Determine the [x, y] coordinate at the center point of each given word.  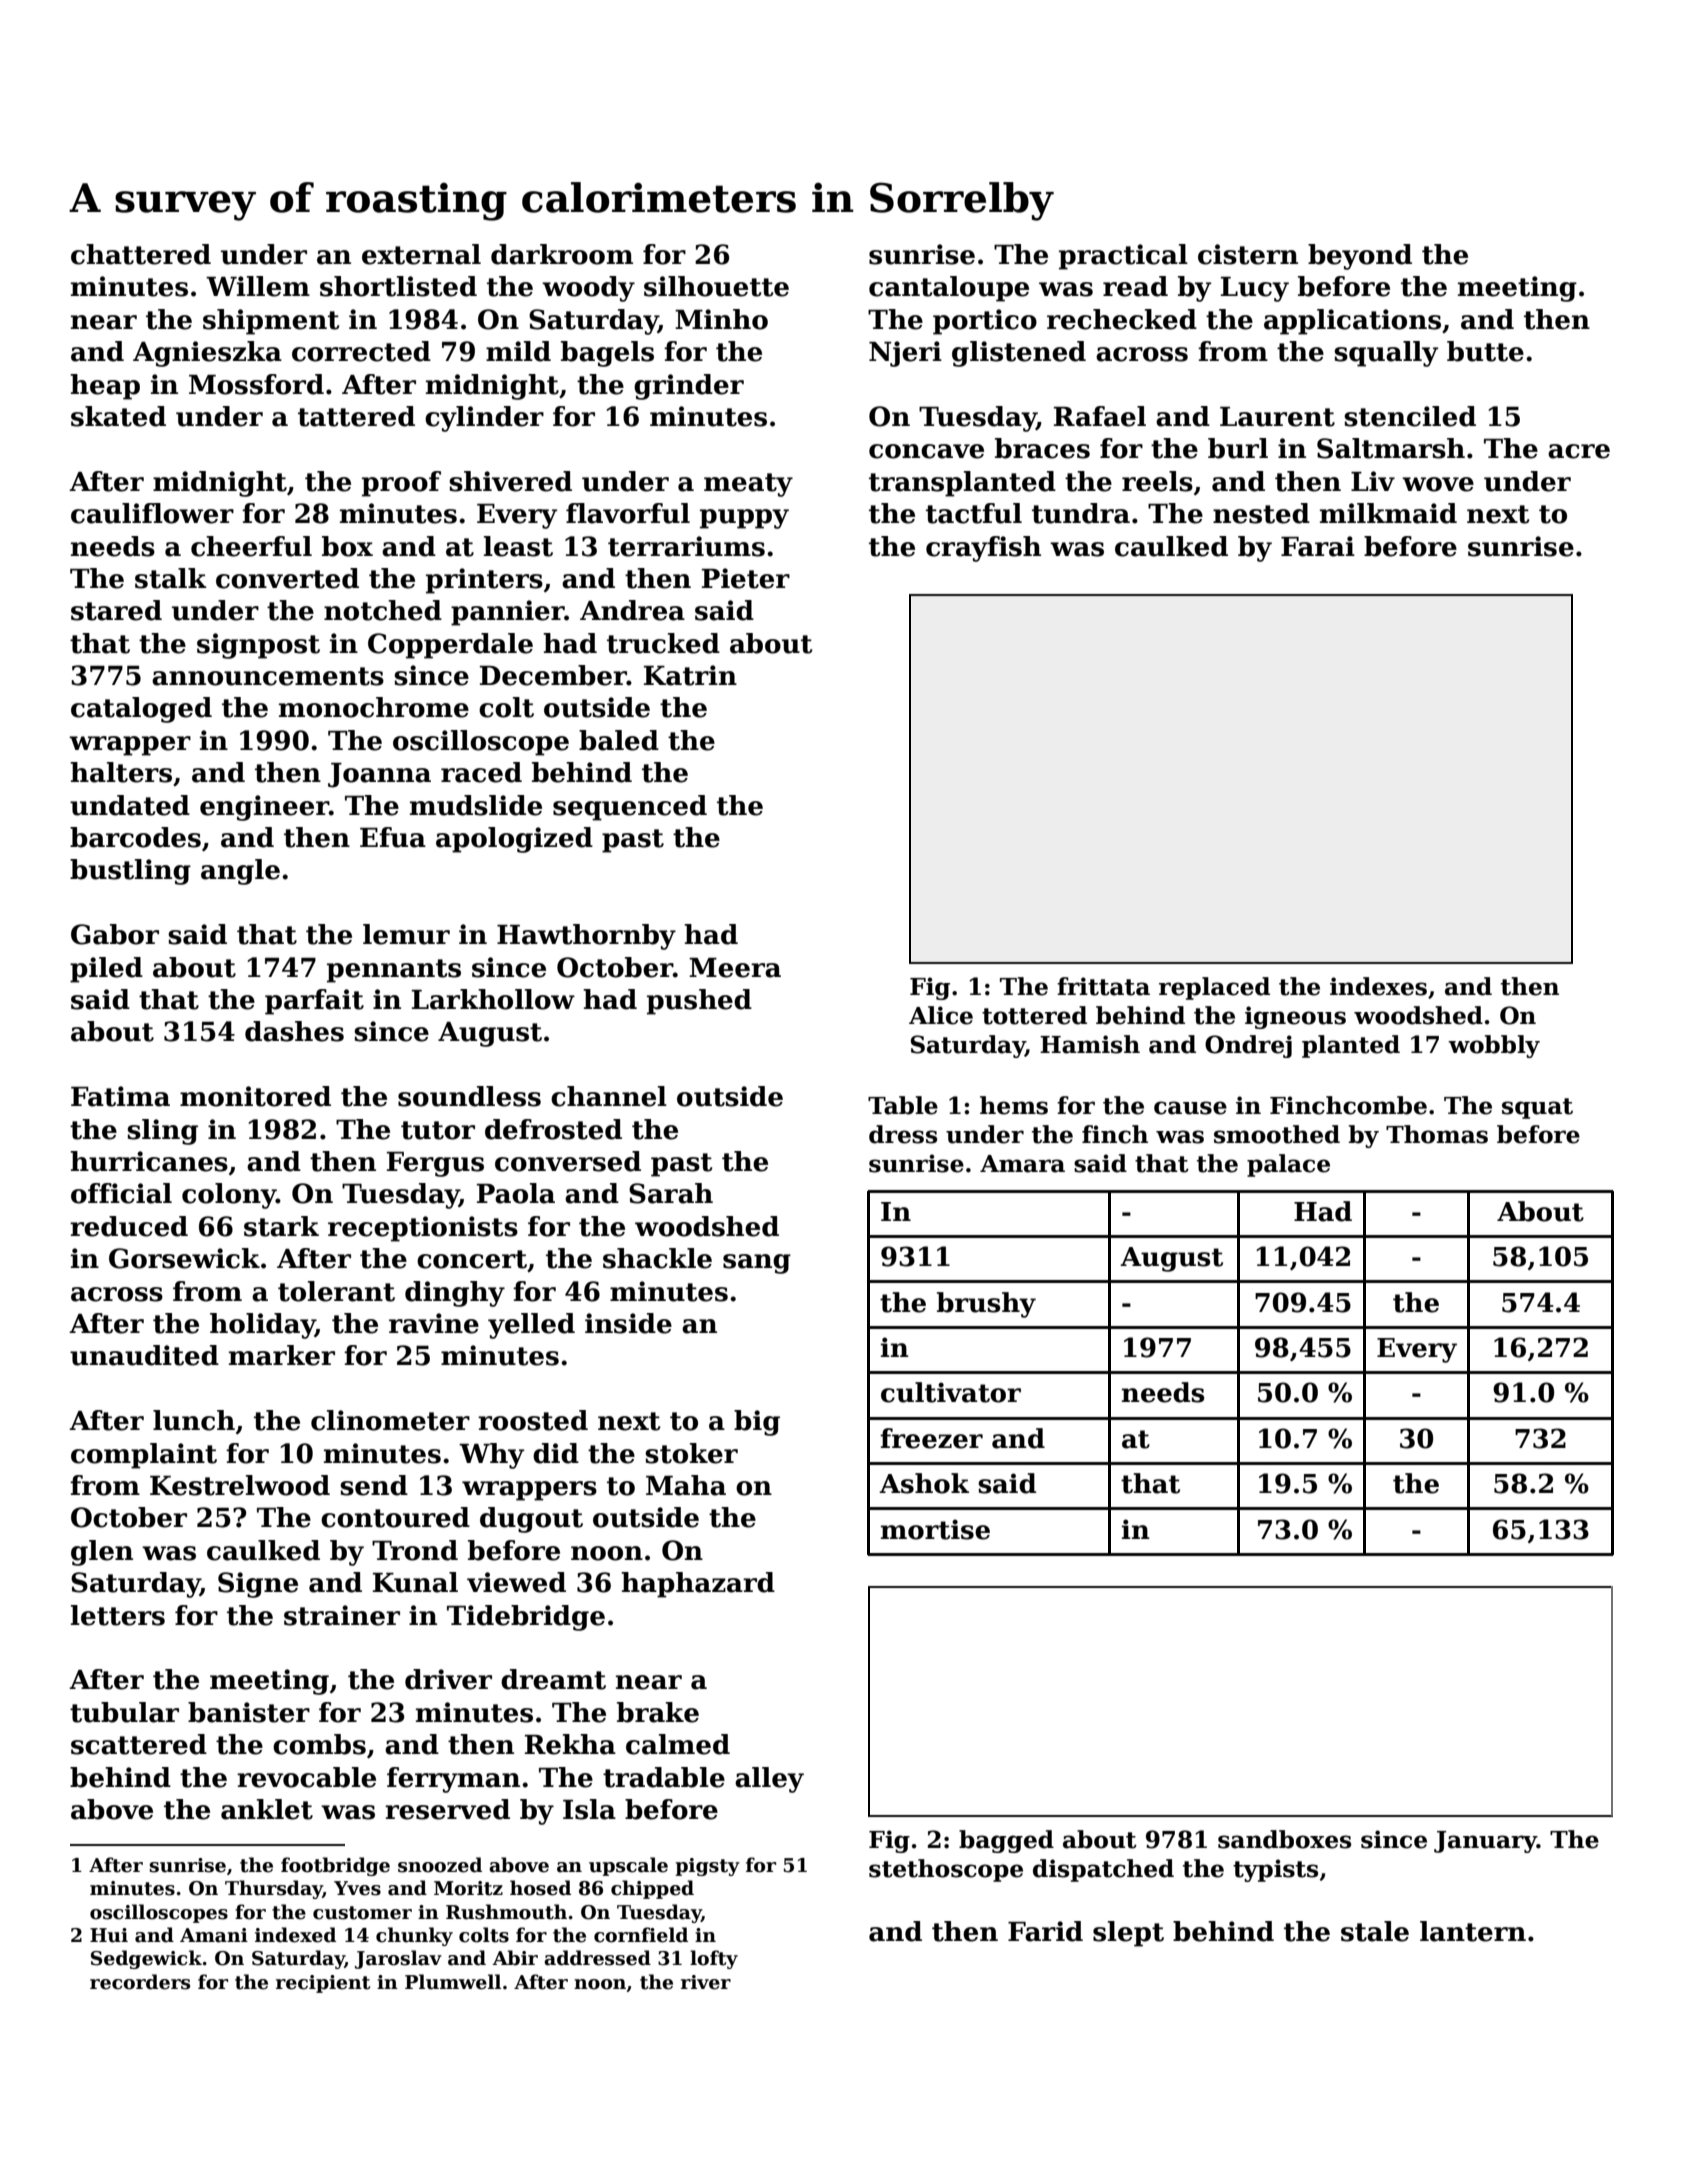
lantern [1473, 1931]
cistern [1248, 254]
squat [1537, 1108]
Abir [515, 1958]
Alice [941, 1015]
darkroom [562, 254]
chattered [141, 254]
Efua [393, 837]
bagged [1006, 1841]
